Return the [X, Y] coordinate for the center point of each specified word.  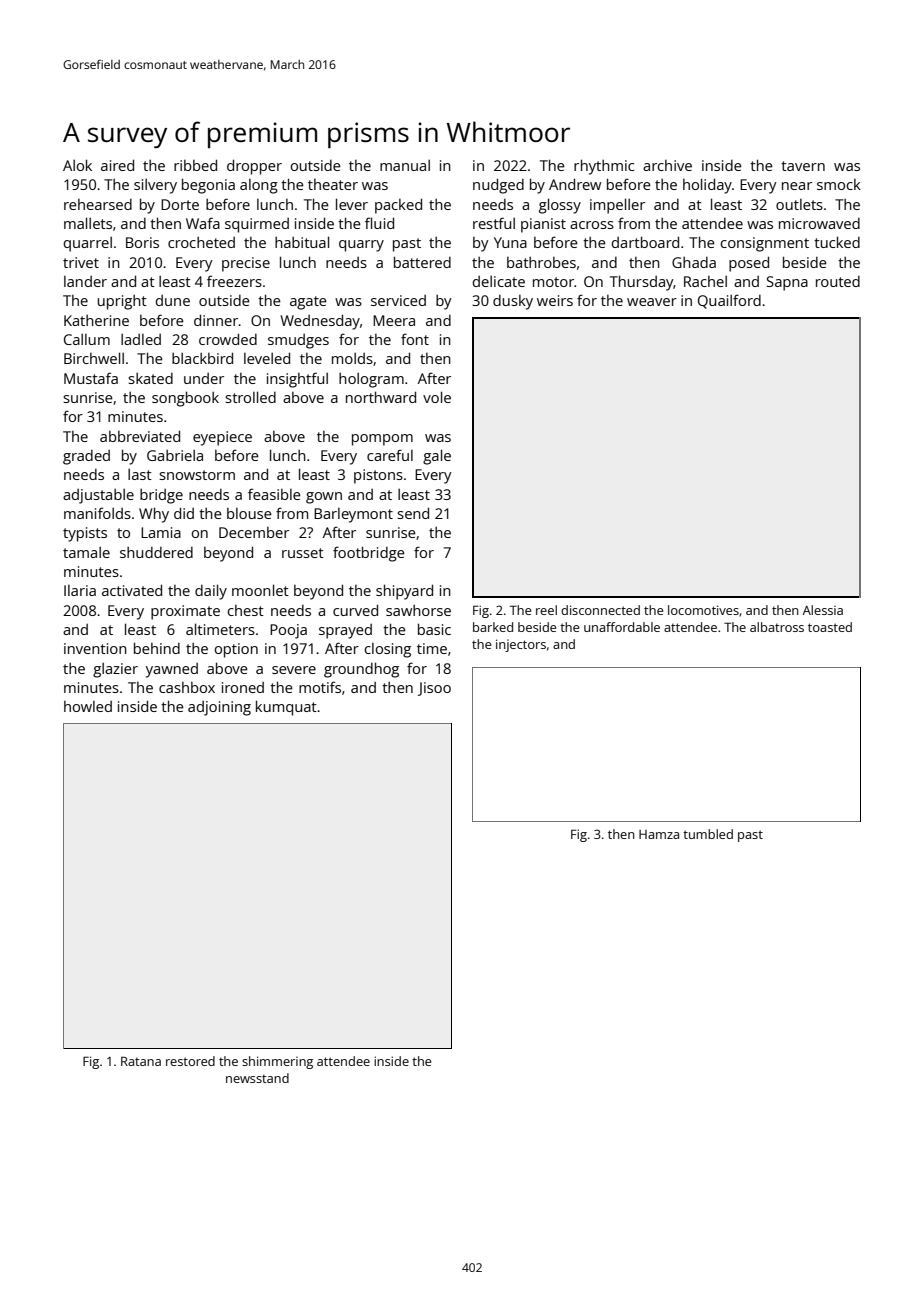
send [413, 513]
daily [211, 592]
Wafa [203, 223]
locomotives [703, 610]
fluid [379, 223]
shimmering [277, 1062]
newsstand [257, 1078]
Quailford [729, 301]
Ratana [141, 1061]
